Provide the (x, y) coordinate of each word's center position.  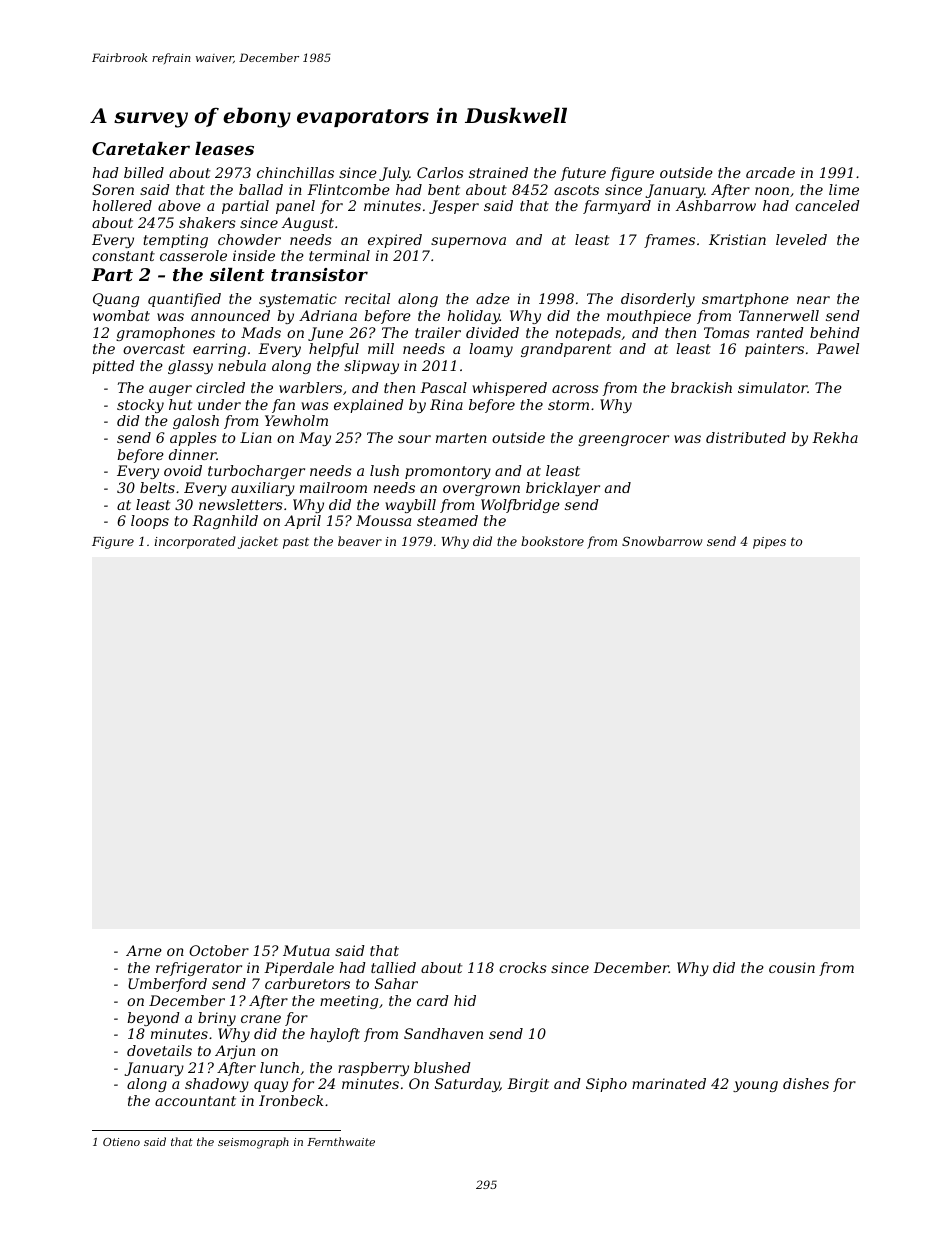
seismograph (253, 1143)
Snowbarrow (662, 541)
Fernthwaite (341, 1141)
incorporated (195, 542)
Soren (113, 189)
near (813, 300)
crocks (523, 967)
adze (493, 299)
